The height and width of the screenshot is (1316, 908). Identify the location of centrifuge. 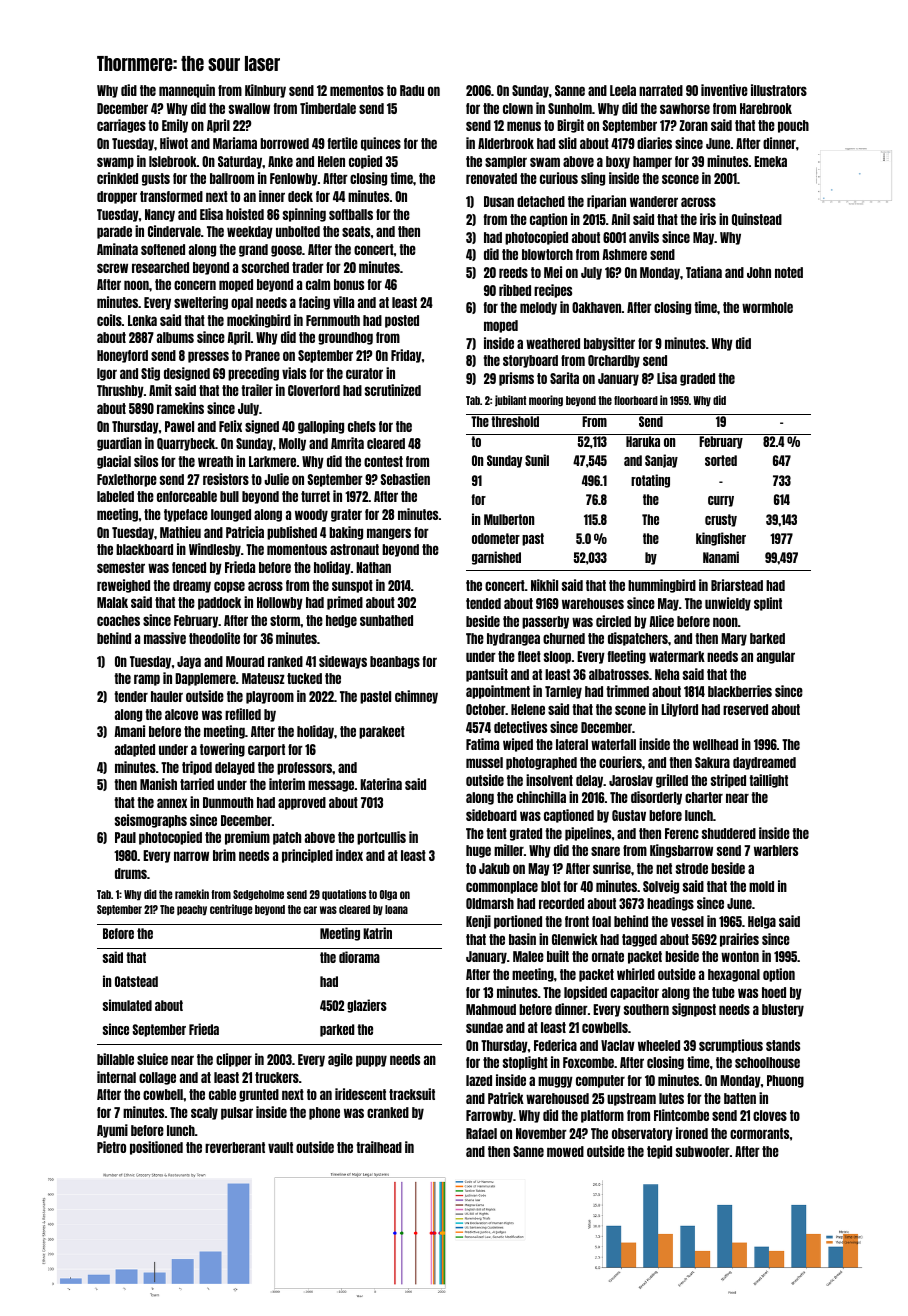
(231, 910).
